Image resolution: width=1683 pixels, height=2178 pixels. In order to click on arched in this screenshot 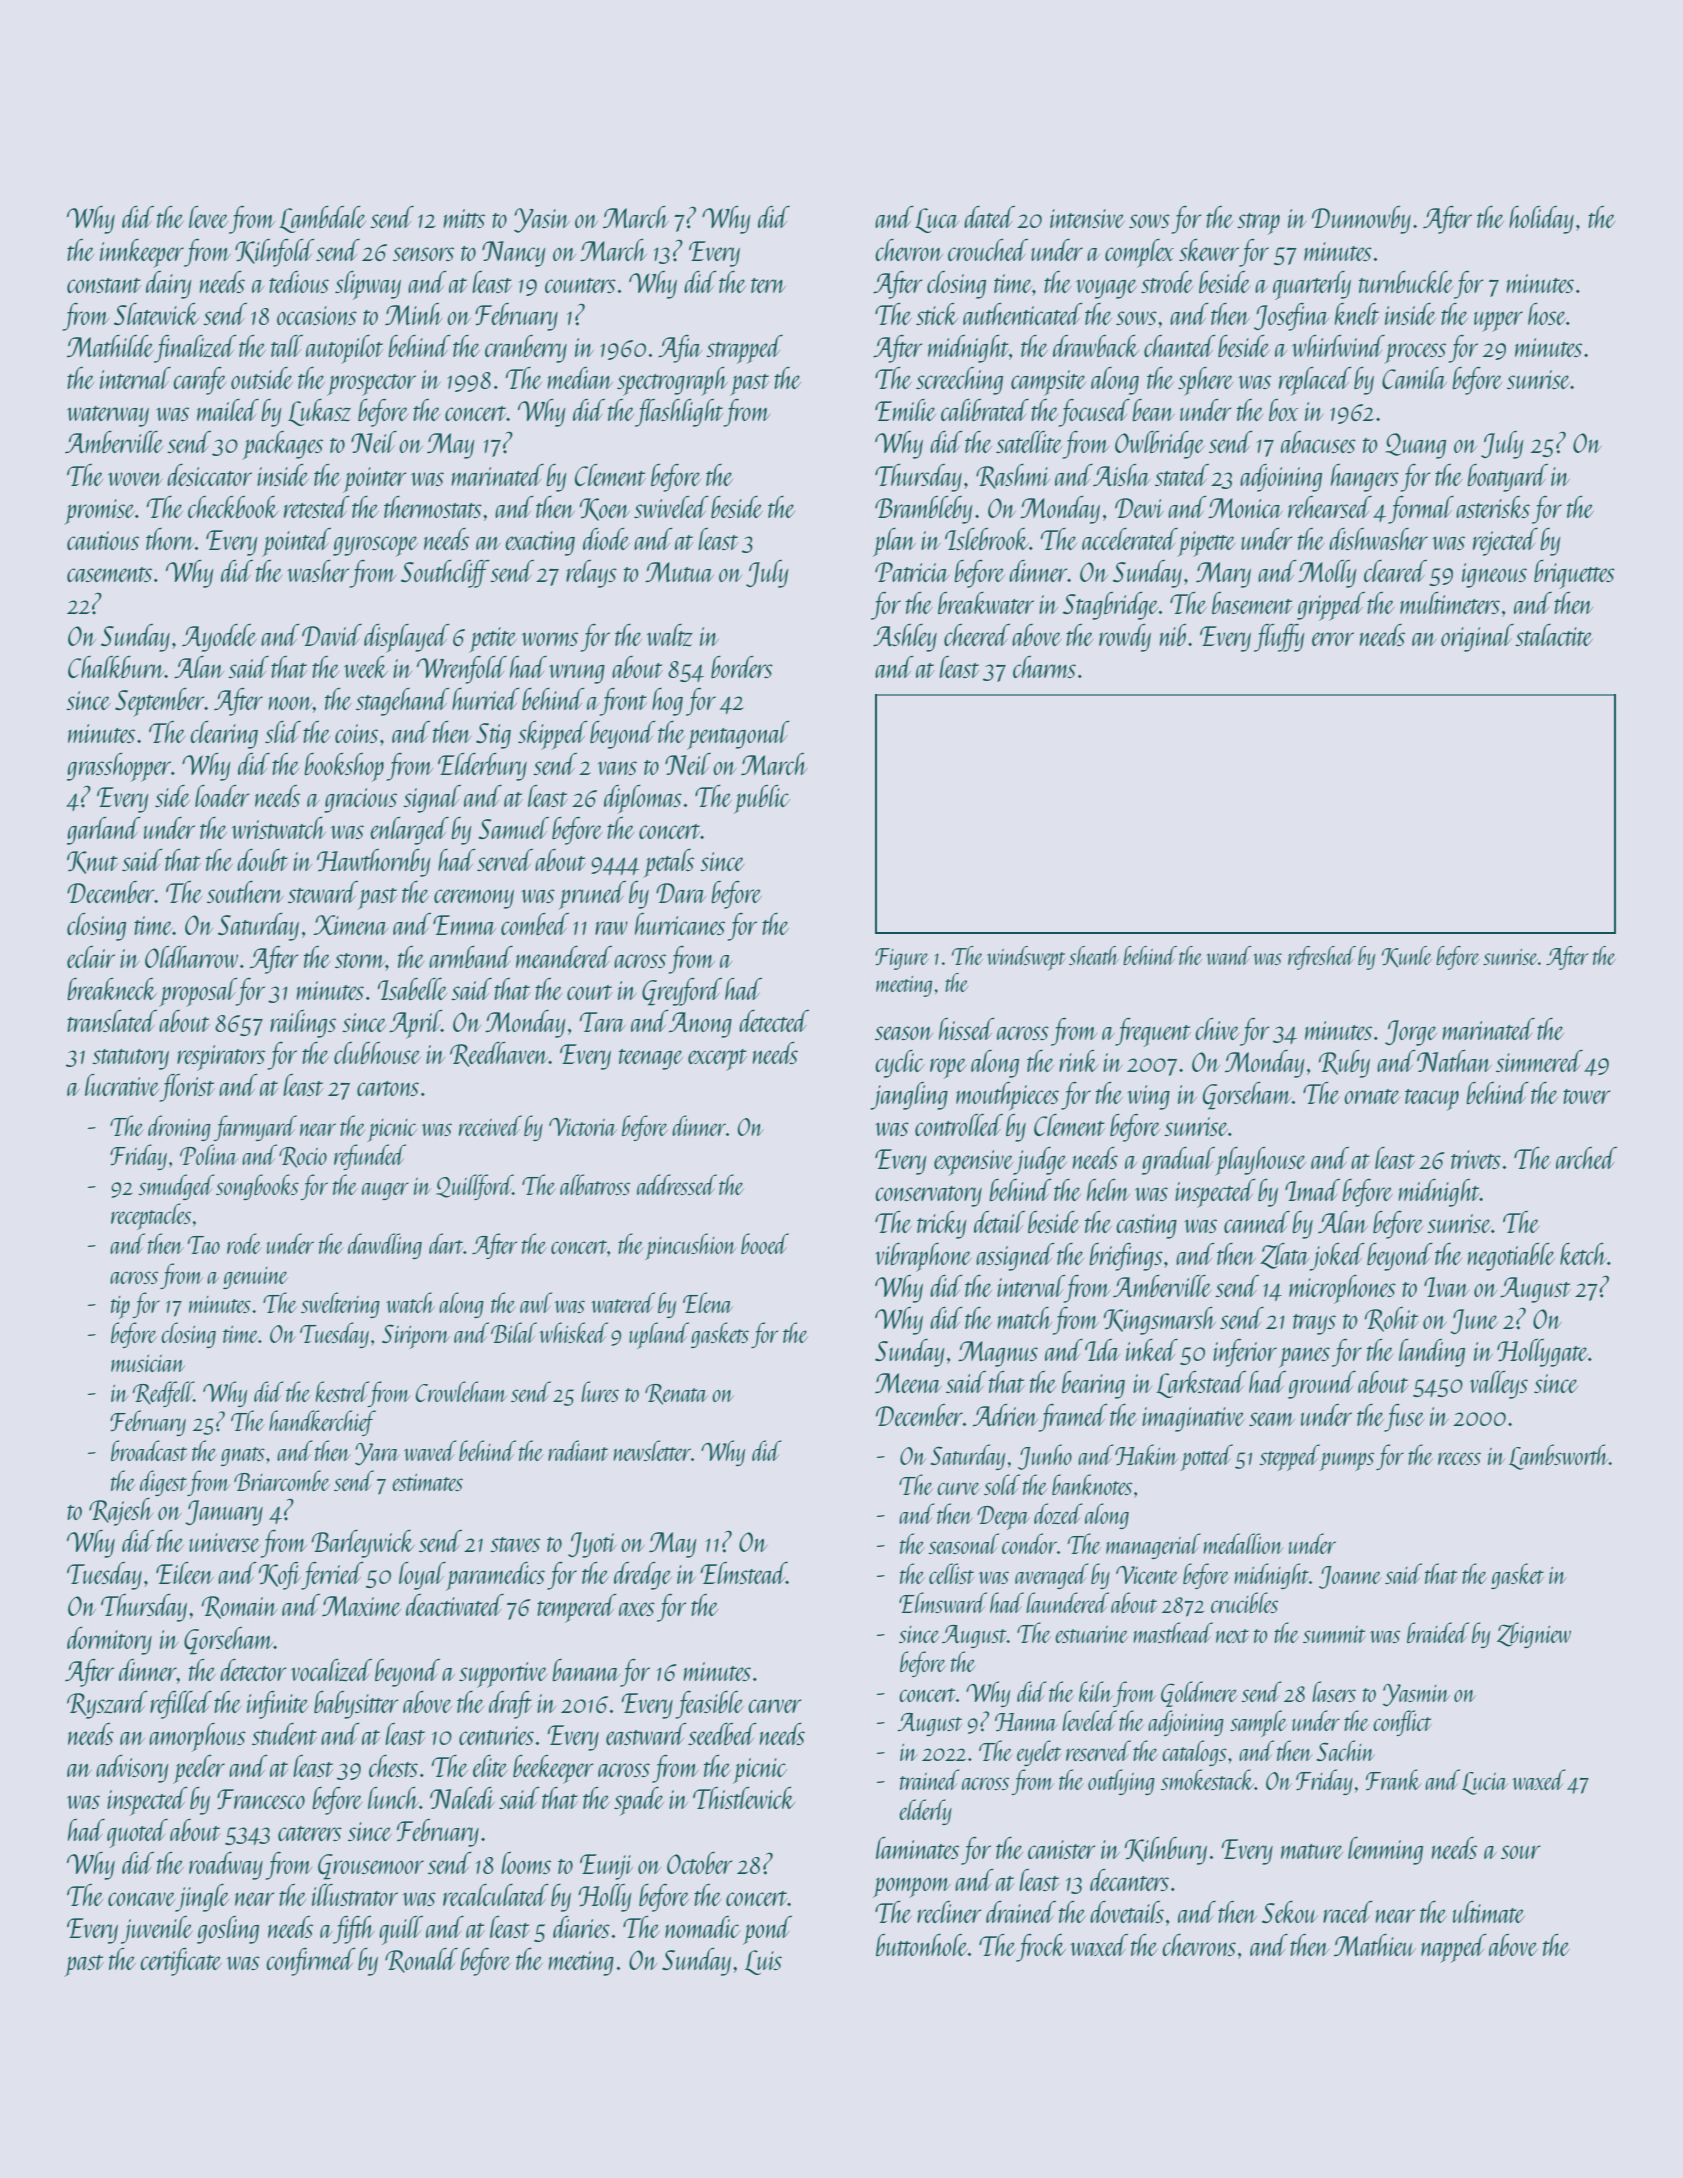, I will do `click(1586, 1158)`.
